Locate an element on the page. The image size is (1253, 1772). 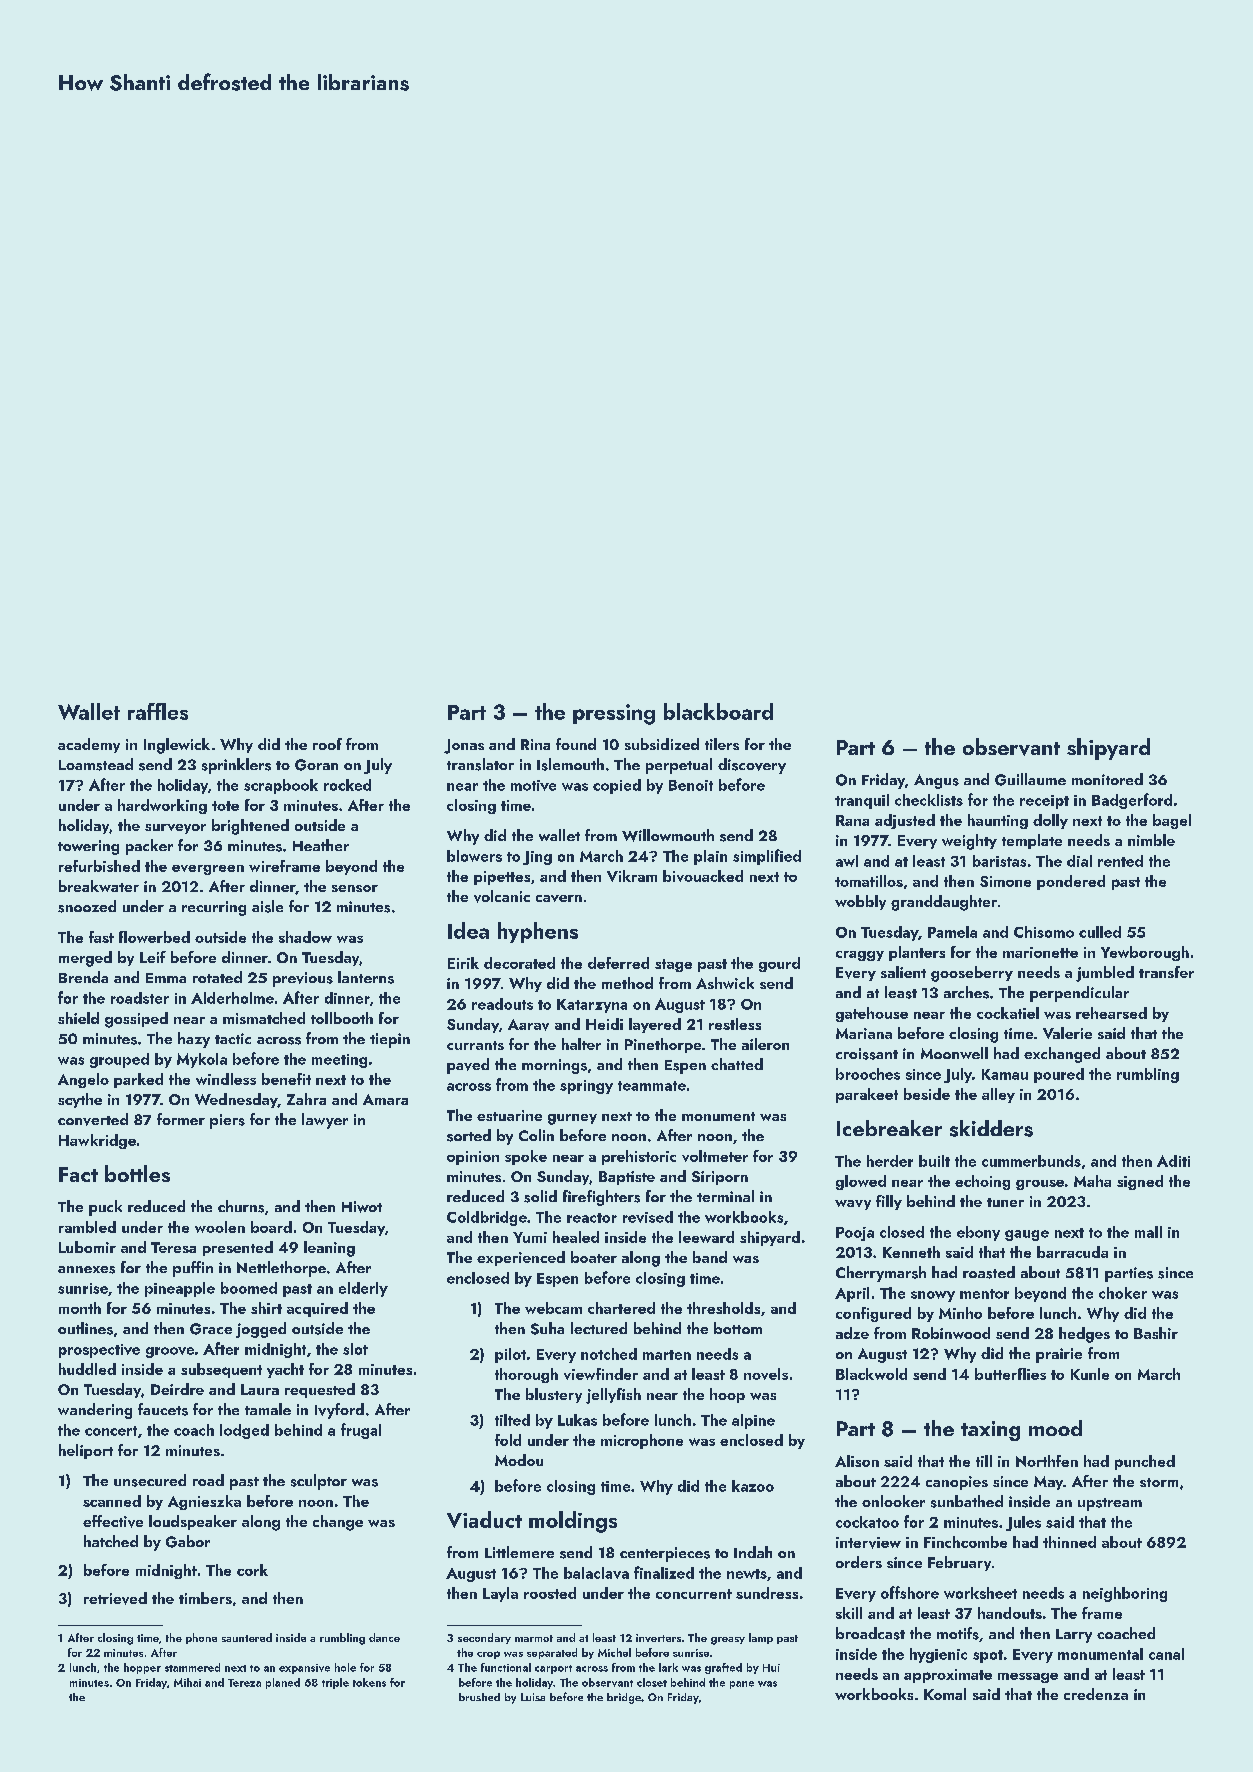
puffin is located at coordinates (193, 1269).
